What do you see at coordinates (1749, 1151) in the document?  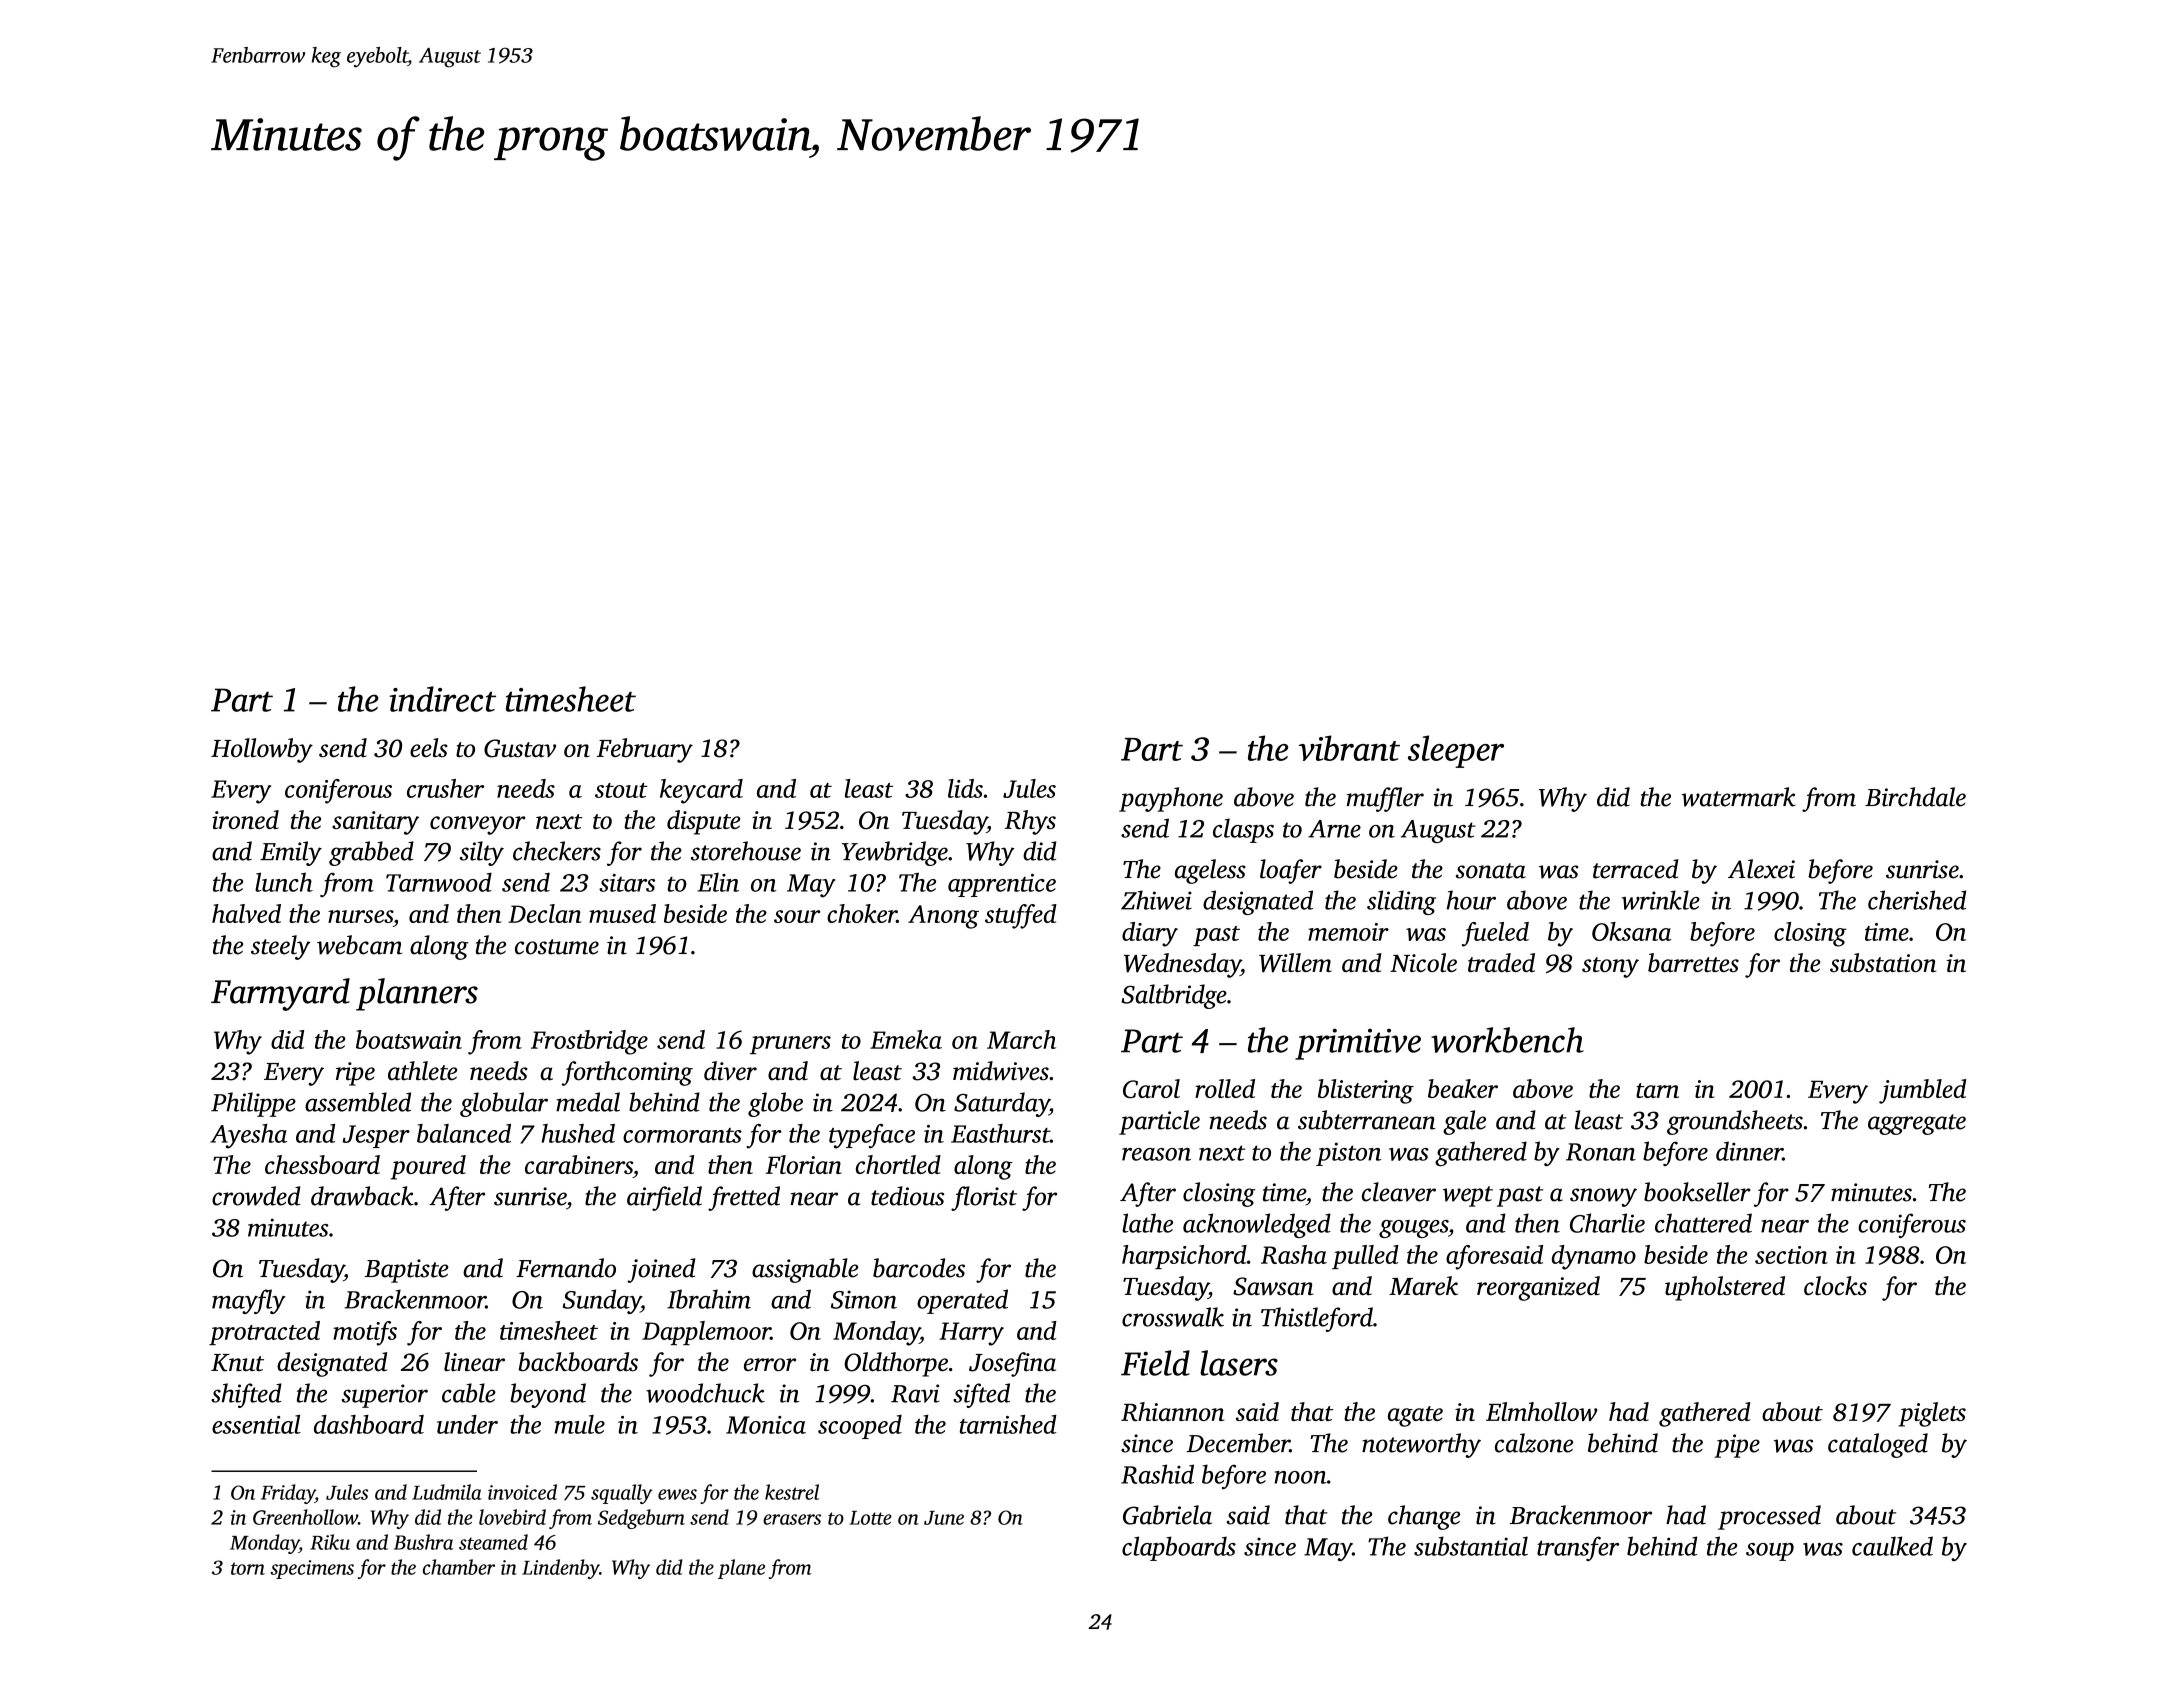 I see `dinner` at bounding box center [1749, 1151].
